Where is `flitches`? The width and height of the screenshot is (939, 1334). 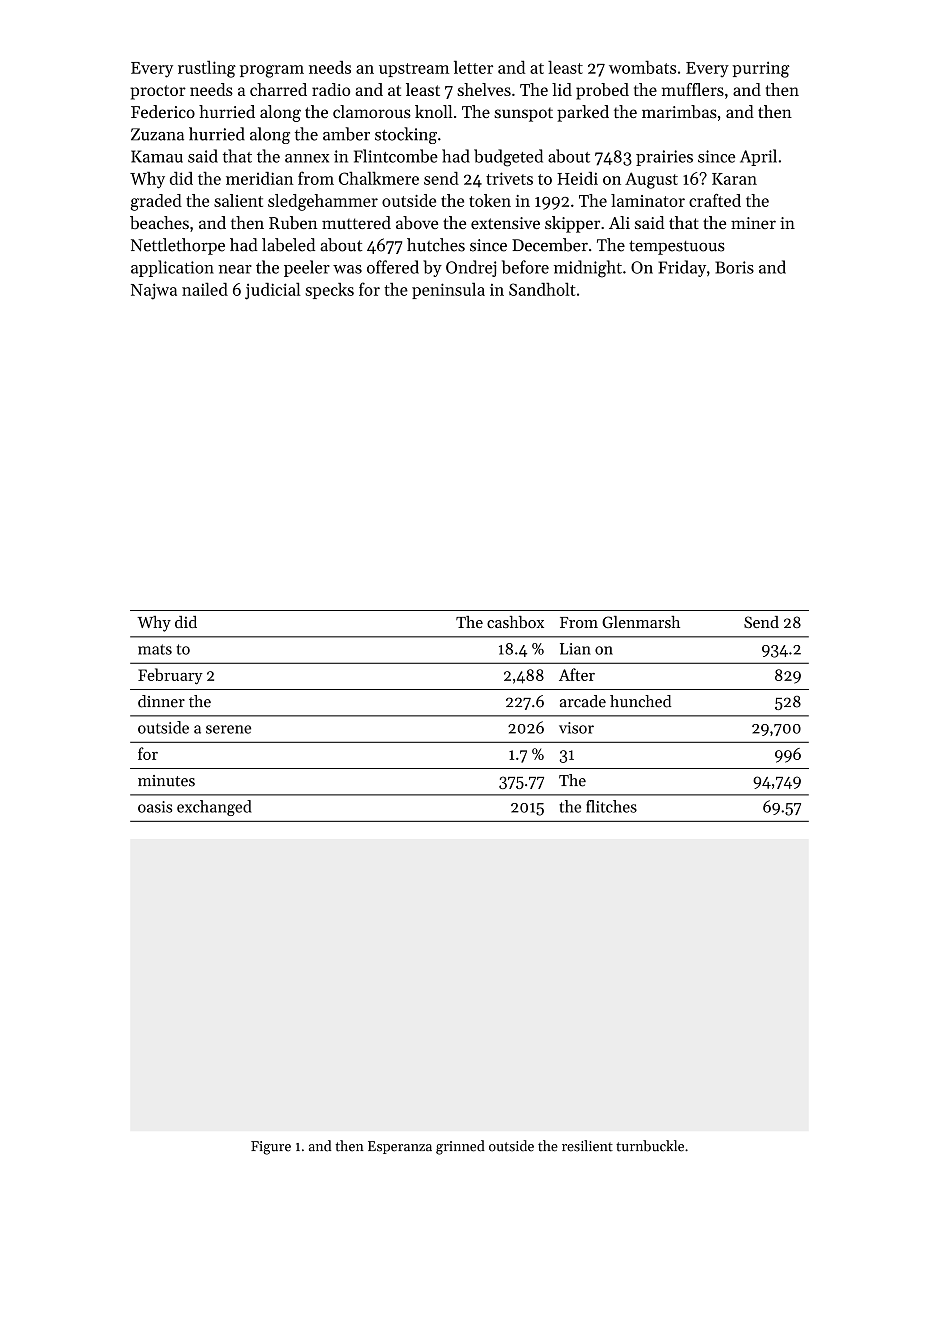 flitches is located at coordinates (611, 806).
